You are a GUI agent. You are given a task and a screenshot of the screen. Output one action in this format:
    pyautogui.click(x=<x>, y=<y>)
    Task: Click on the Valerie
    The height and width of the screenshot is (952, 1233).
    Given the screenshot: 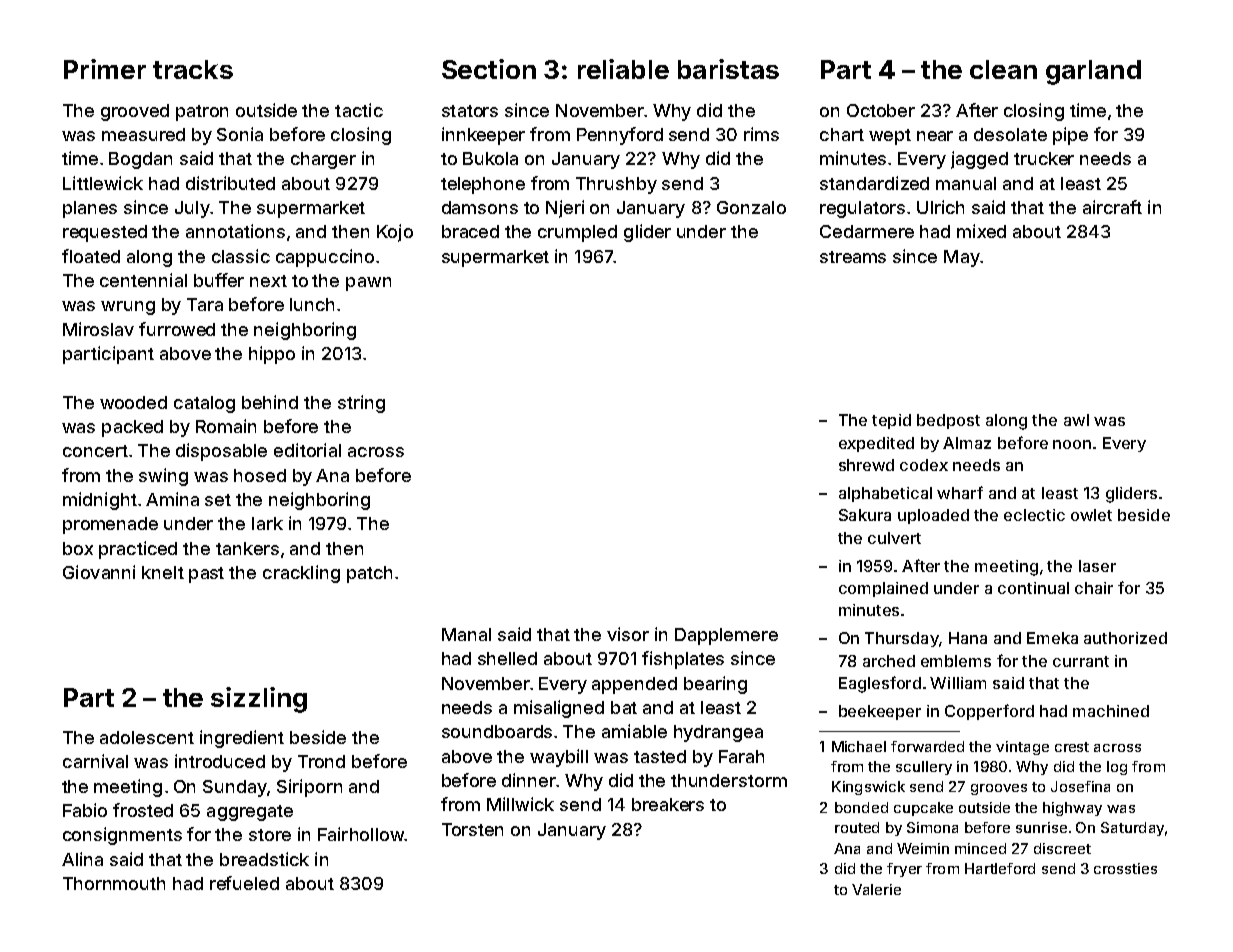 What is the action you would take?
    pyautogui.click(x=876, y=889)
